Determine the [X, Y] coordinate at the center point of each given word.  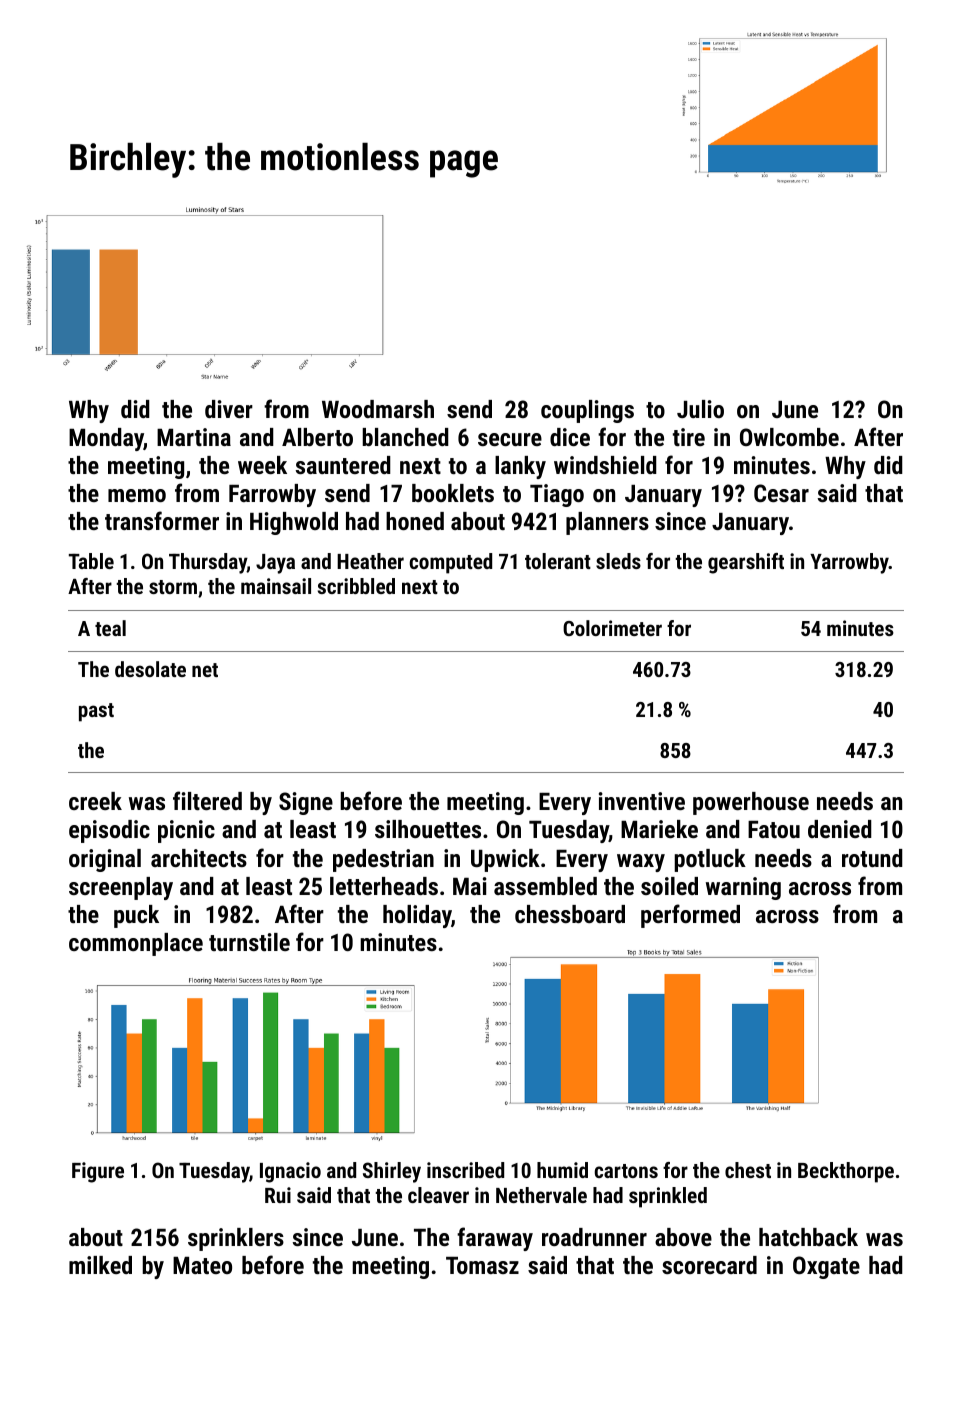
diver [229, 409]
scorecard [709, 1265]
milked [100, 1265]
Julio [700, 409]
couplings [587, 411]
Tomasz [482, 1265]
